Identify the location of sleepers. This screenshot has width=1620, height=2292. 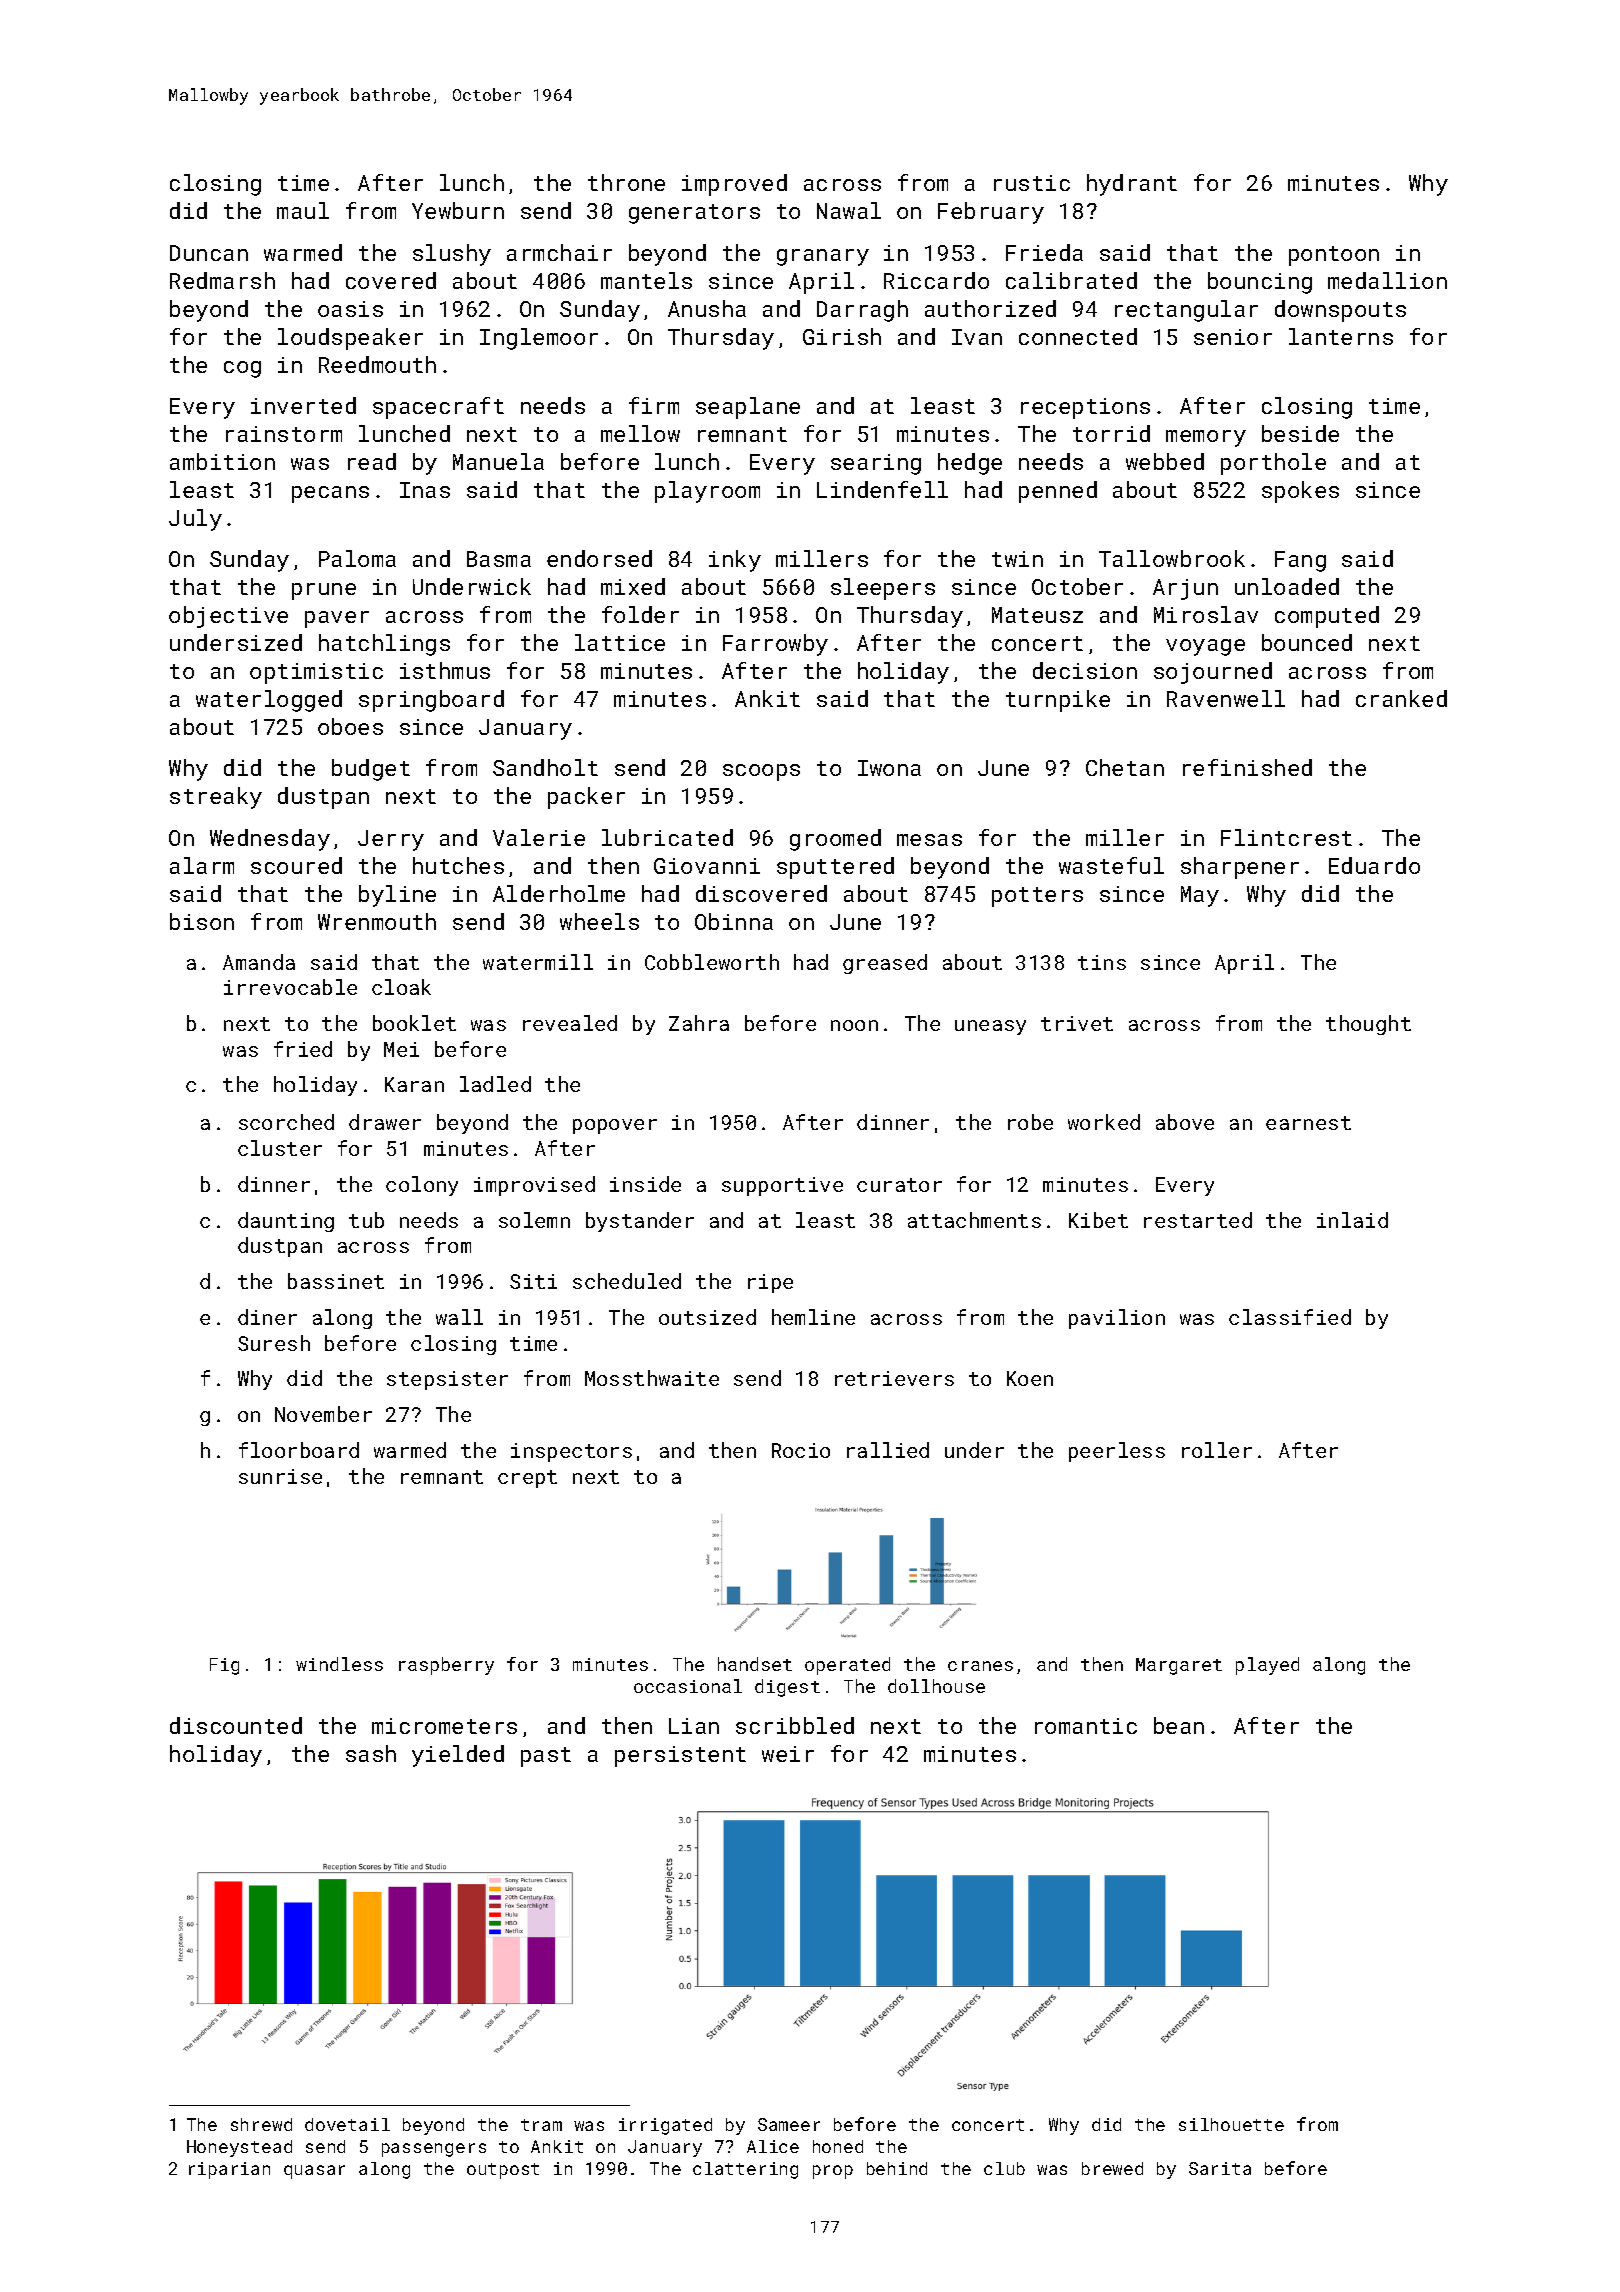
(883, 589).
